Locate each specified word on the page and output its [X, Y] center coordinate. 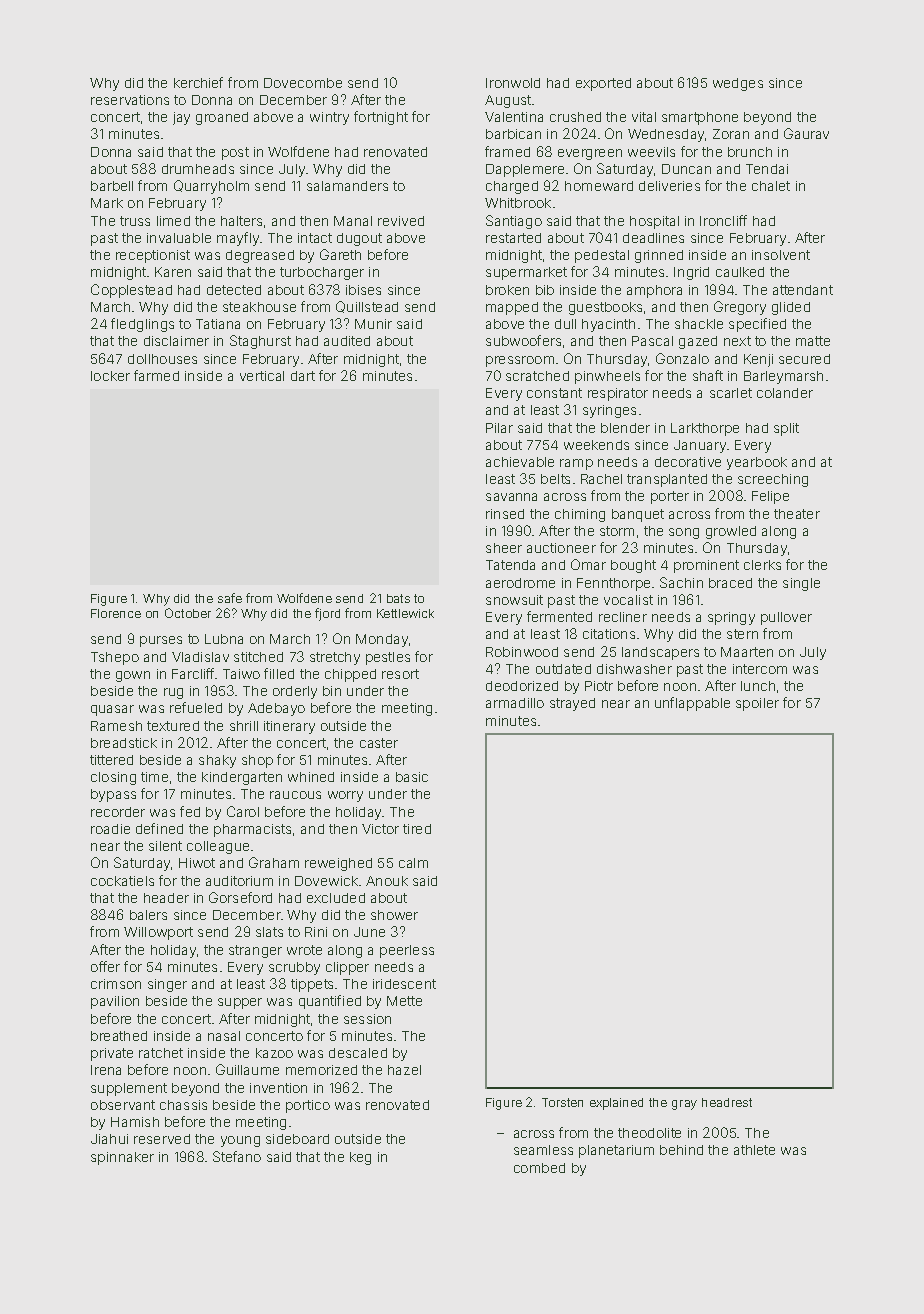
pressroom [520, 361]
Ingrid [691, 273]
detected [234, 290]
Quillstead [367, 307]
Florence [116, 613]
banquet [638, 515]
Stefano [237, 1156]
